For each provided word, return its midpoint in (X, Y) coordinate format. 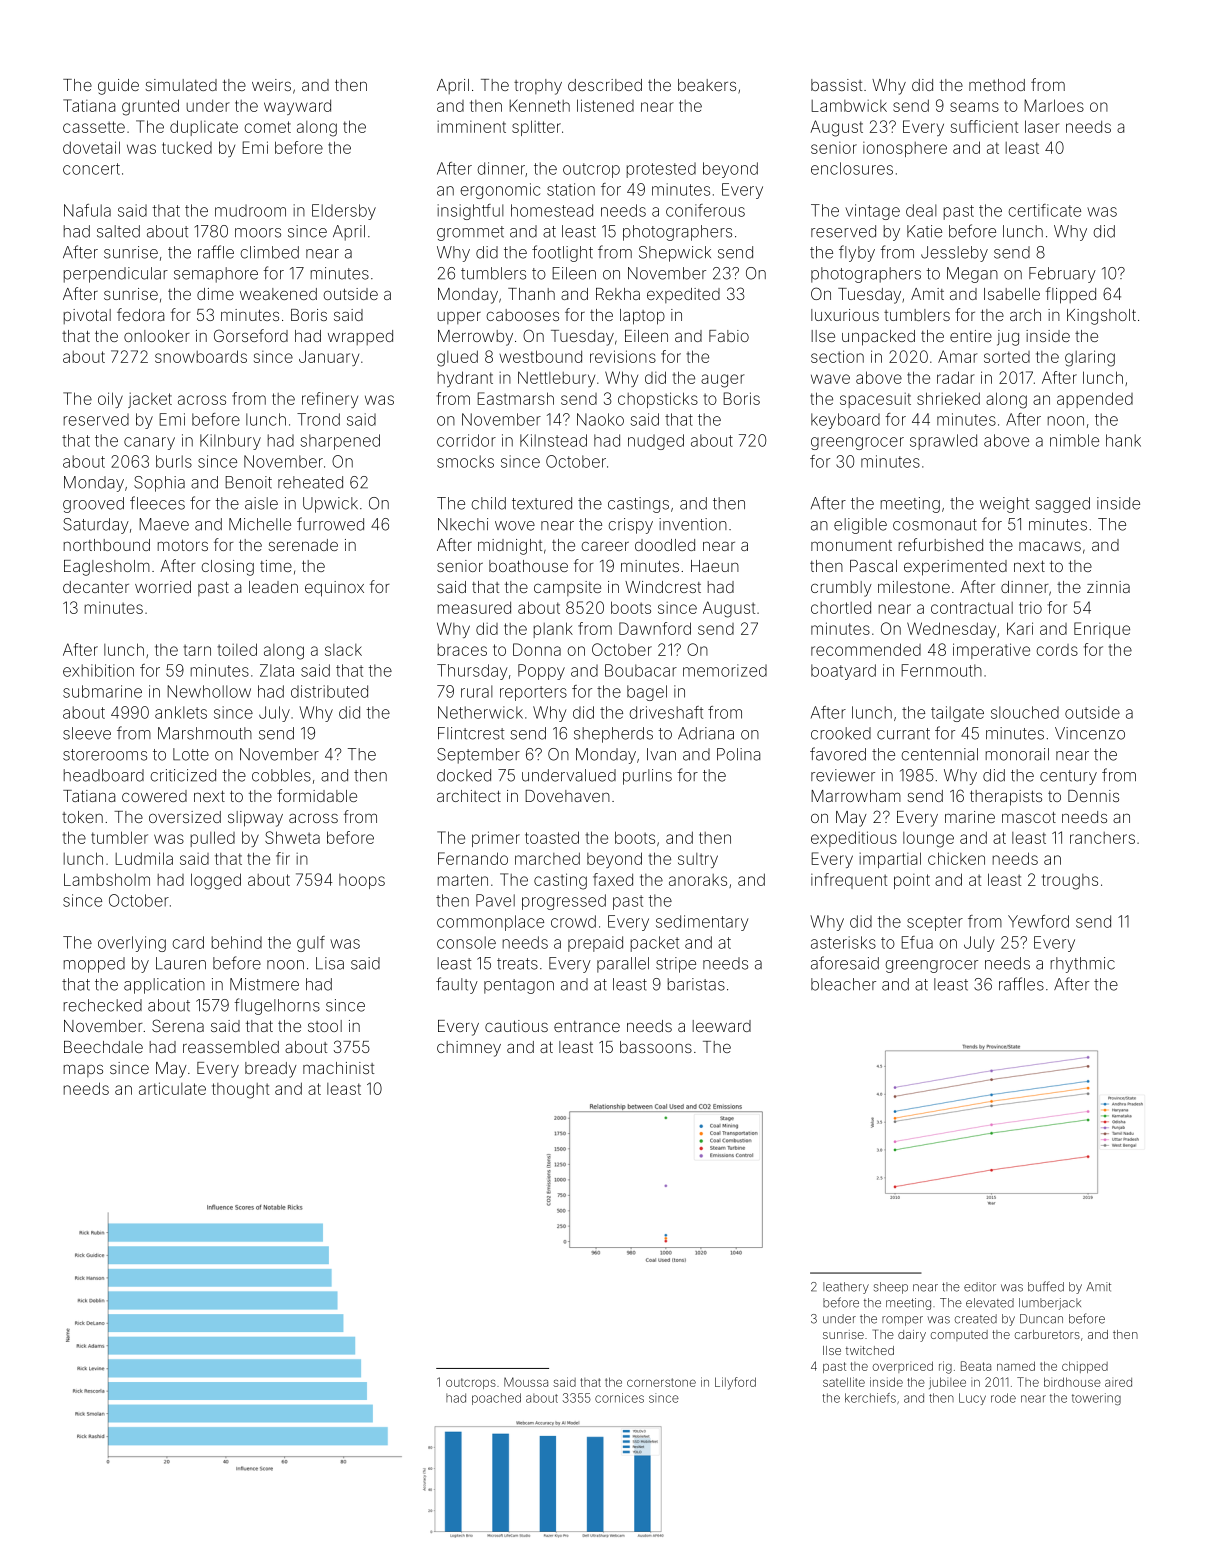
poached (496, 1399)
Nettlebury (556, 379)
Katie (924, 231)
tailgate (957, 714)
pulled (213, 839)
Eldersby (344, 212)
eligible (860, 526)
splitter (536, 128)
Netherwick (480, 712)
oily (110, 400)
